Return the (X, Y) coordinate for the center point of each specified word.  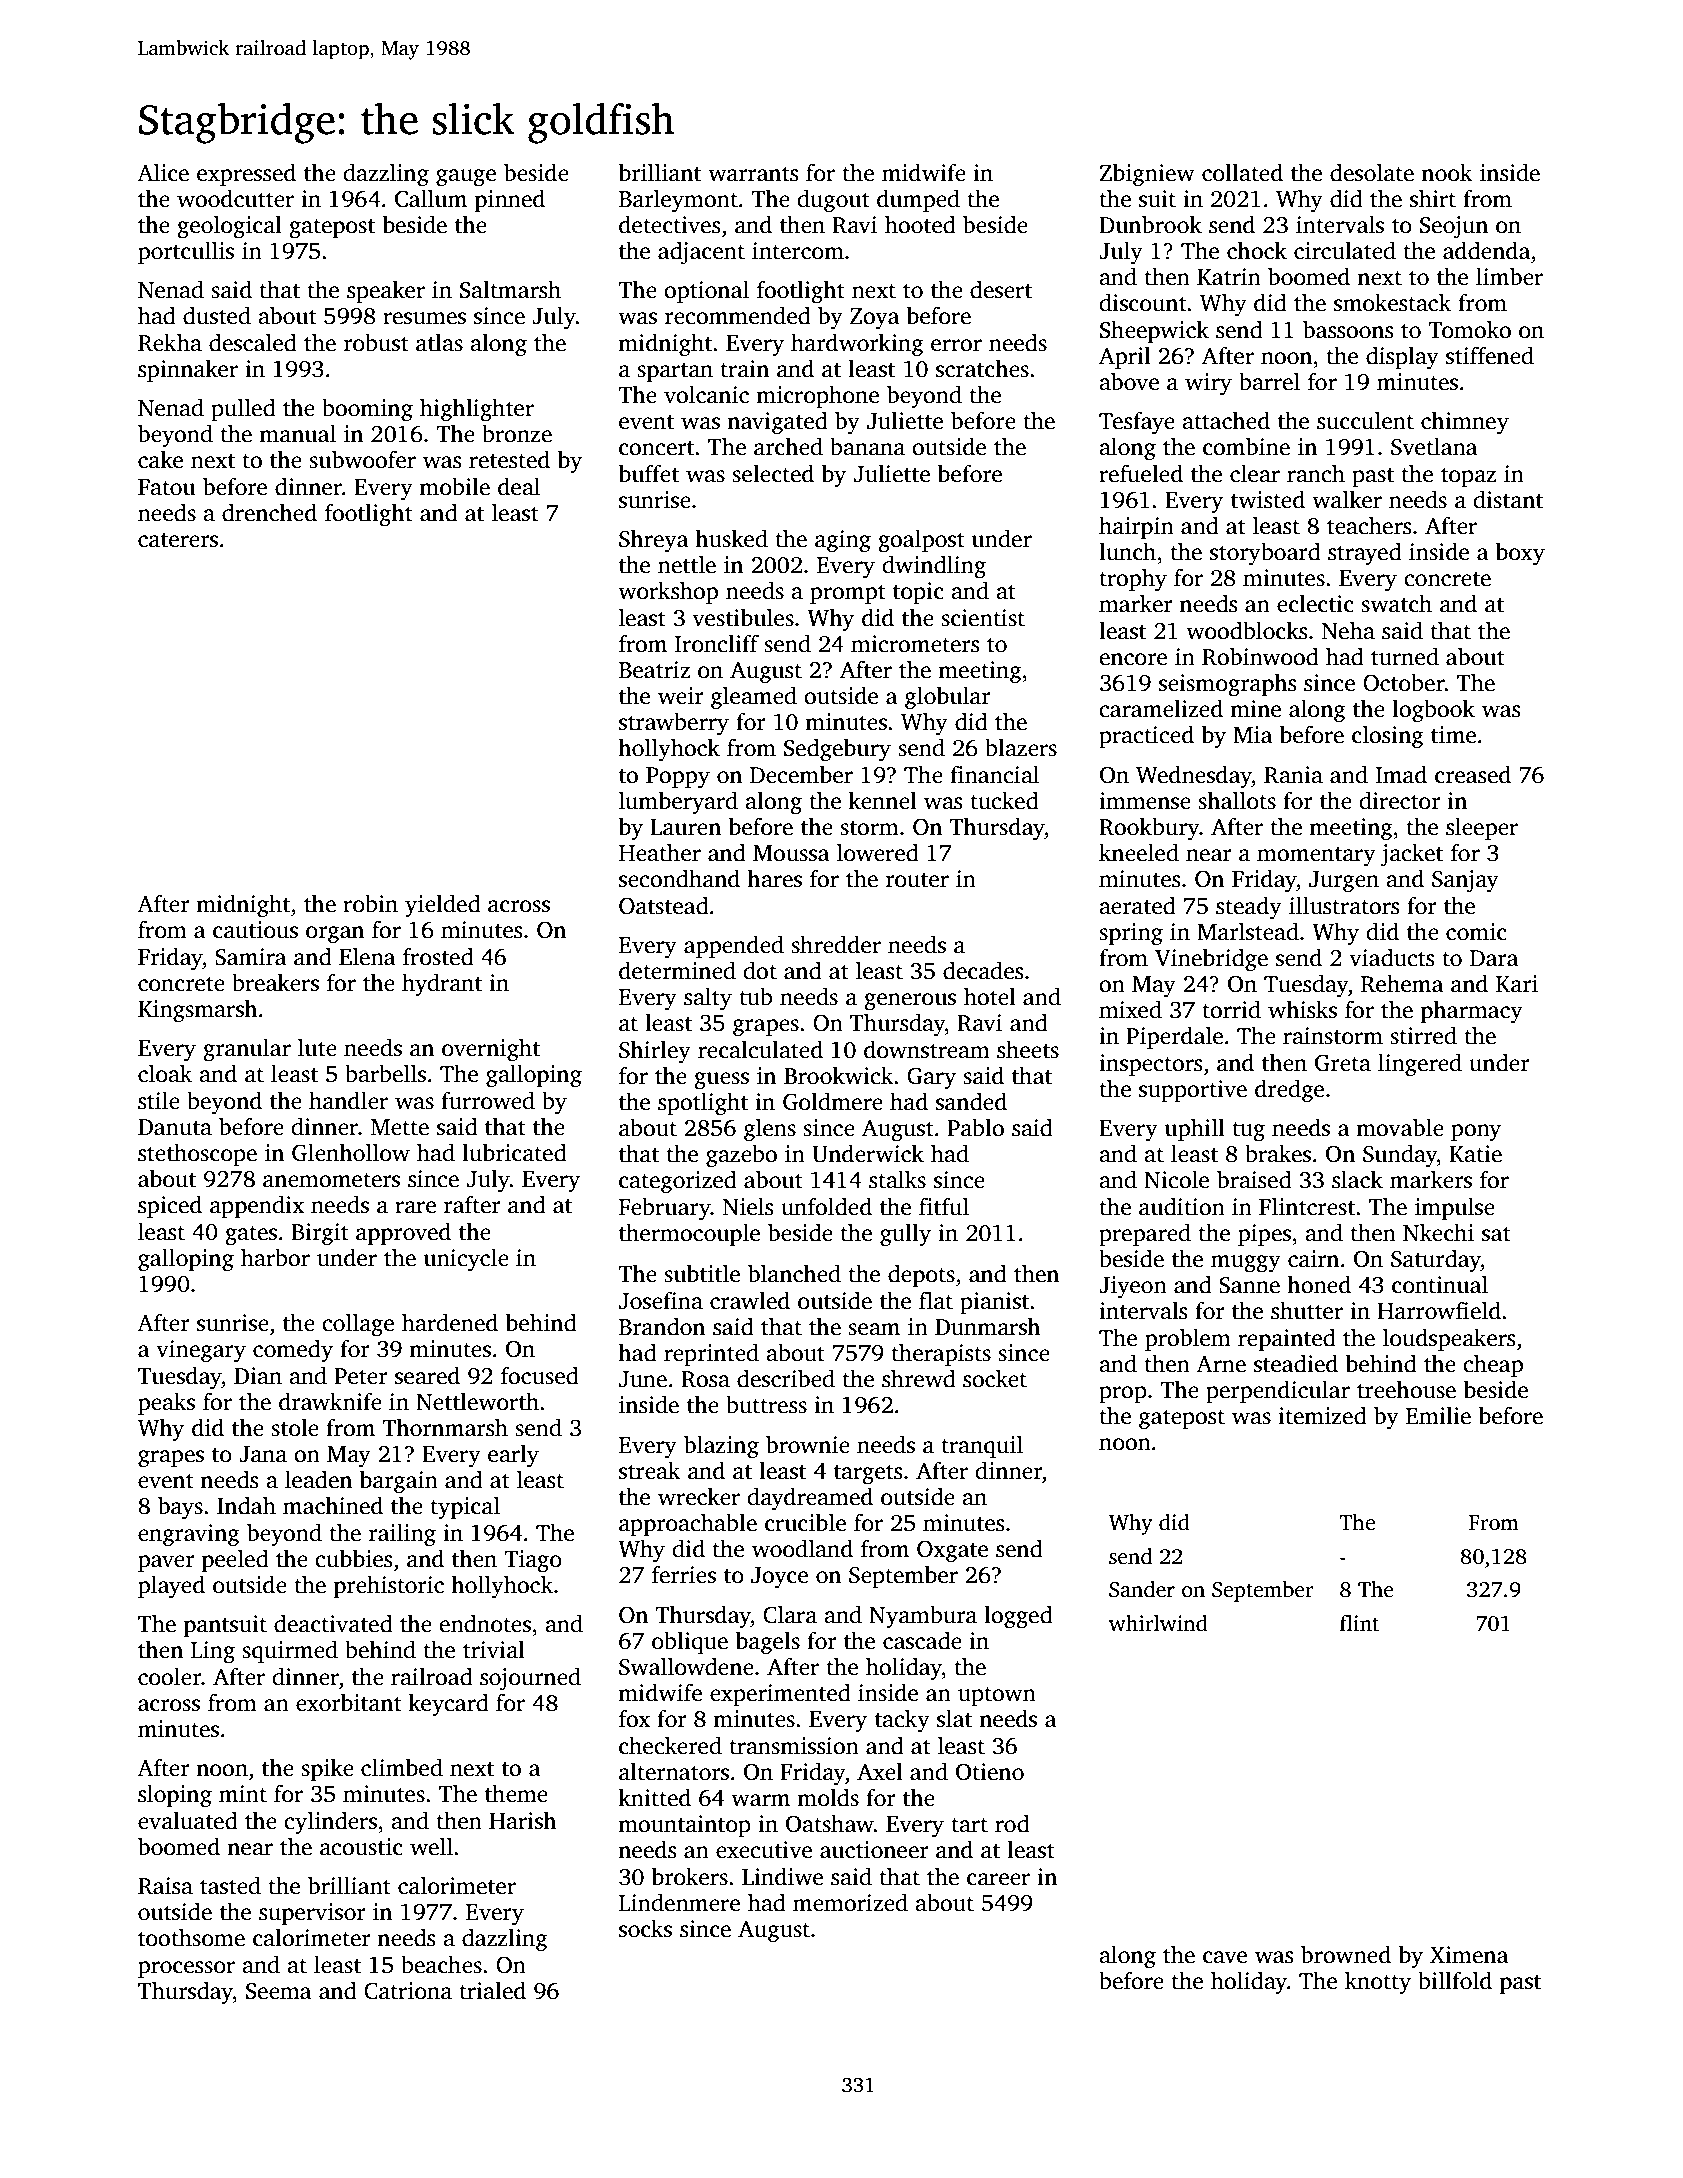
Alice (163, 172)
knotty (1378, 1983)
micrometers (915, 644)
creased (1473, 774)
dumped (918, 200)
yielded (443, 906)
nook (1447, 172)
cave (1225, 1957)
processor (186, 1969)
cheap (1493, 1365)
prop (1123, 1394)
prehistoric (389, 1586)
